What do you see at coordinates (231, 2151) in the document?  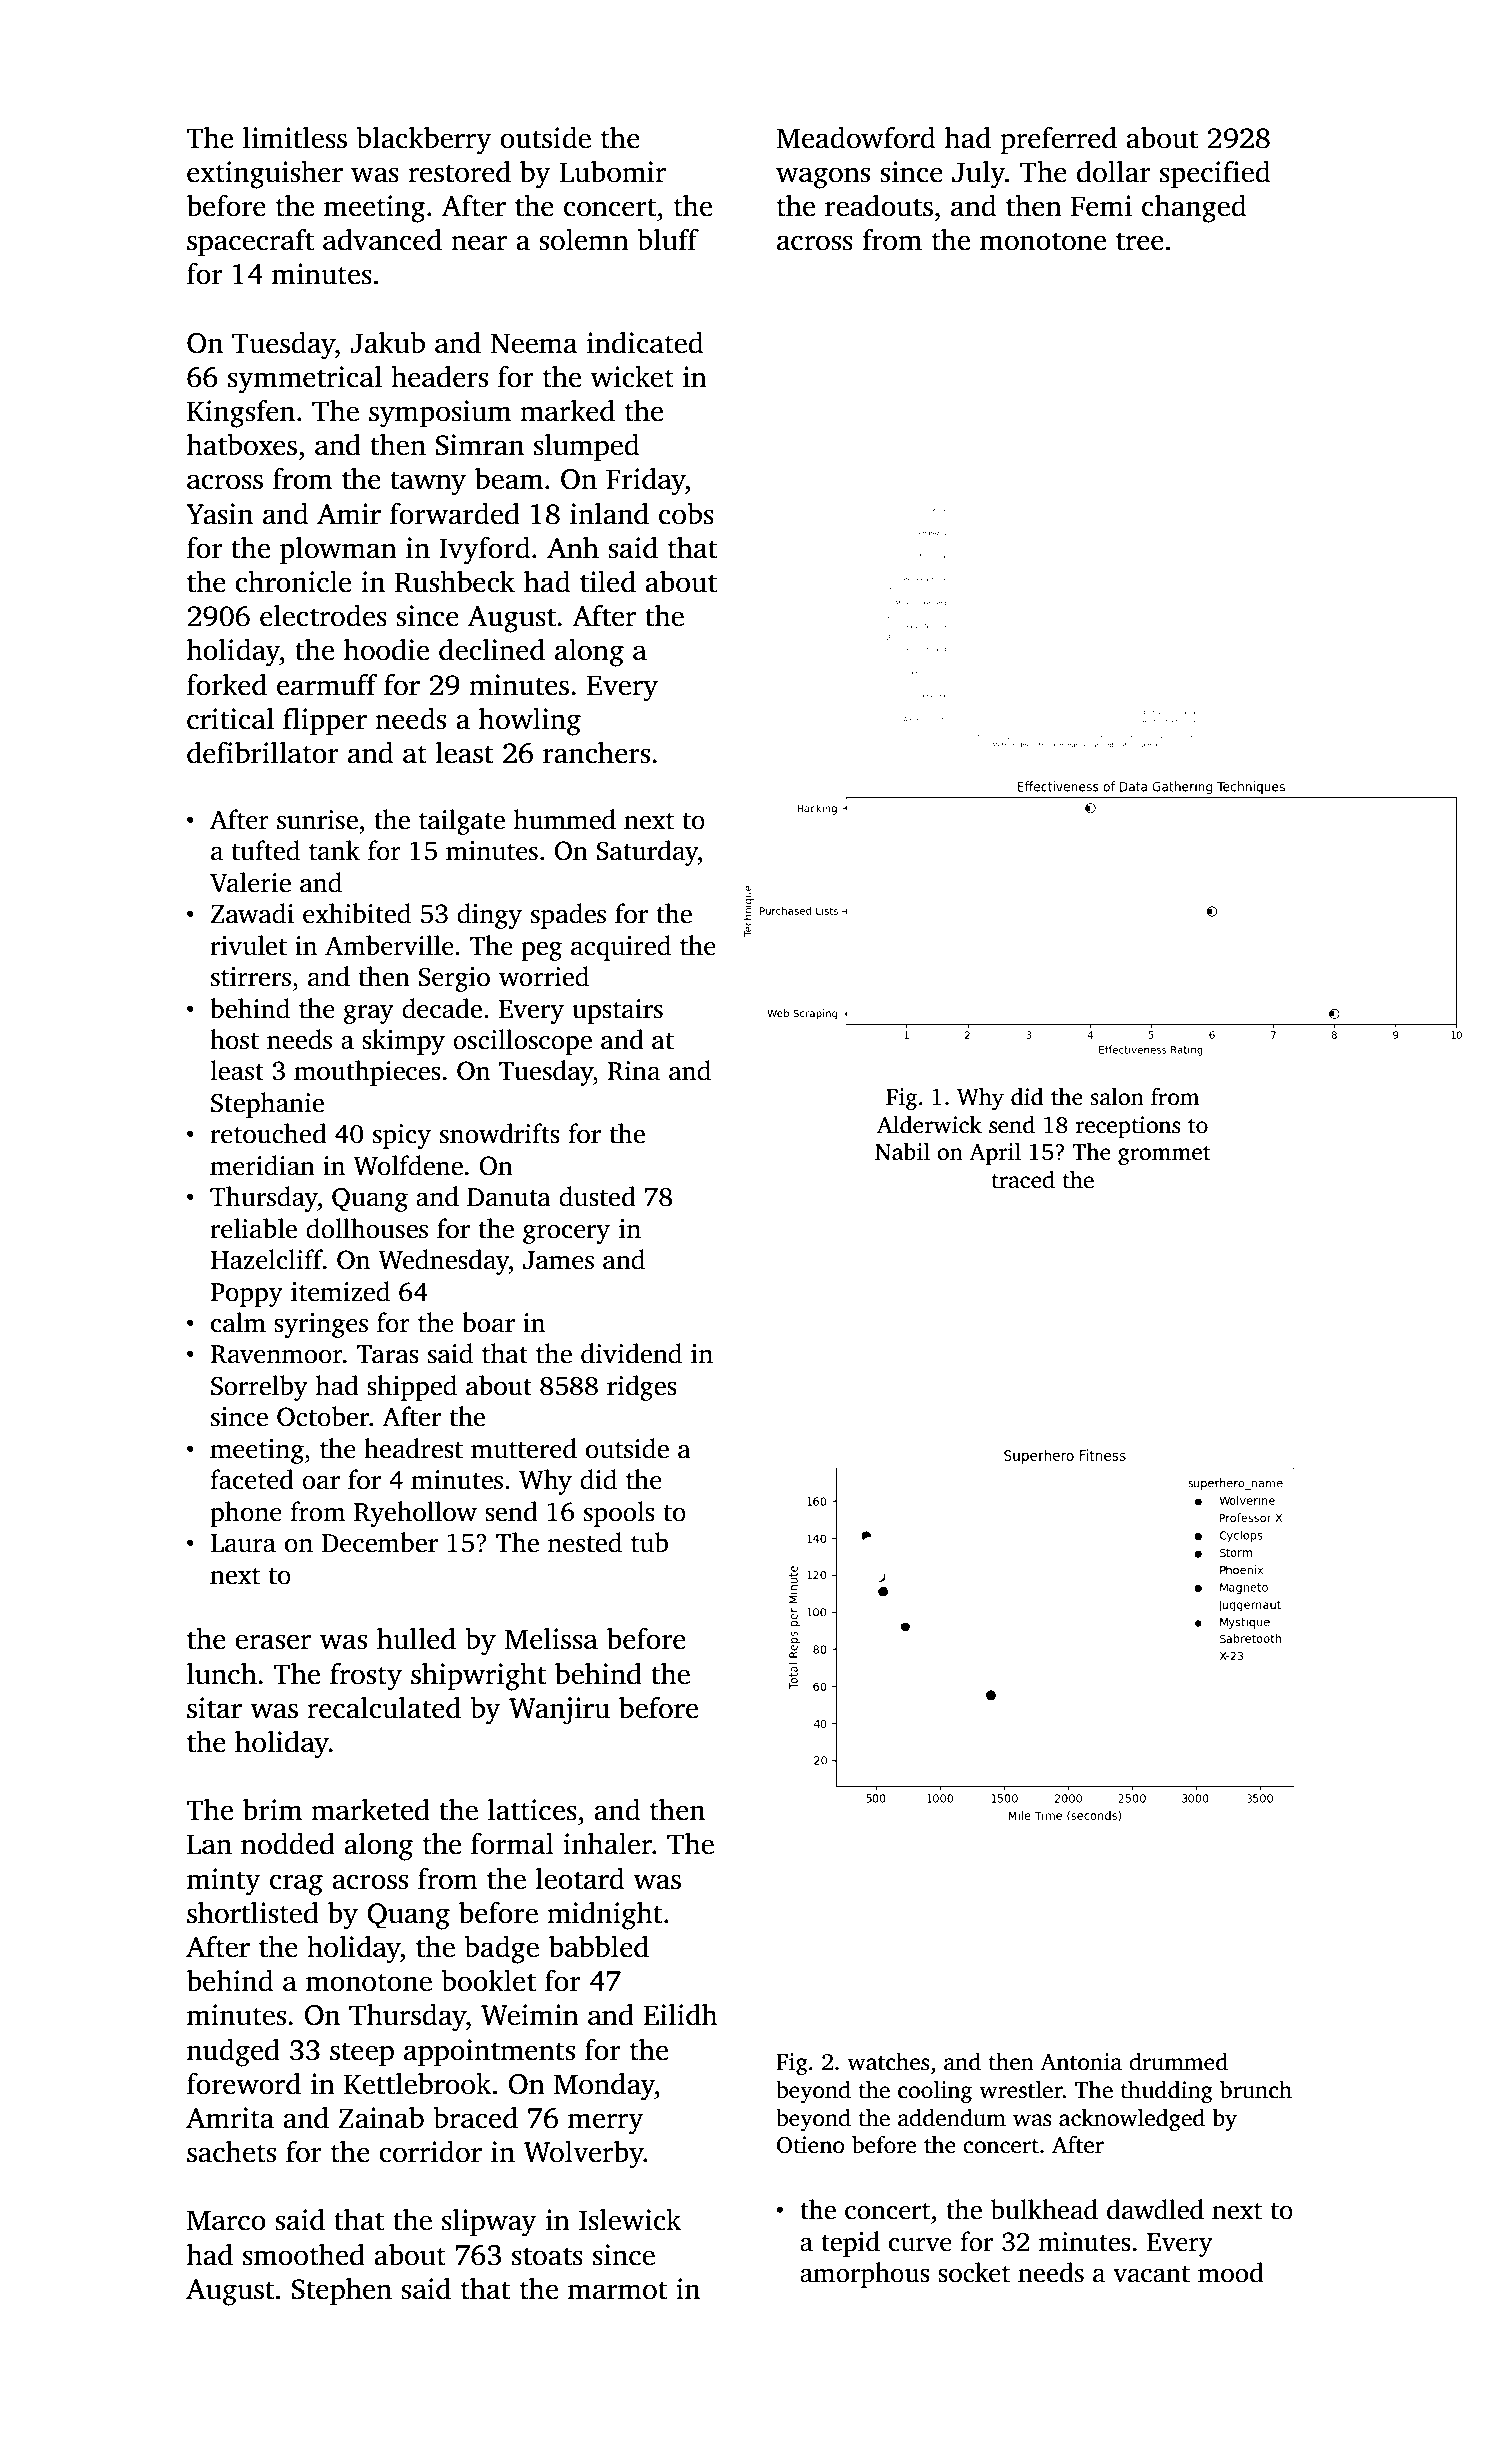 I see `sachets` at bounding box center [231, 2151].
